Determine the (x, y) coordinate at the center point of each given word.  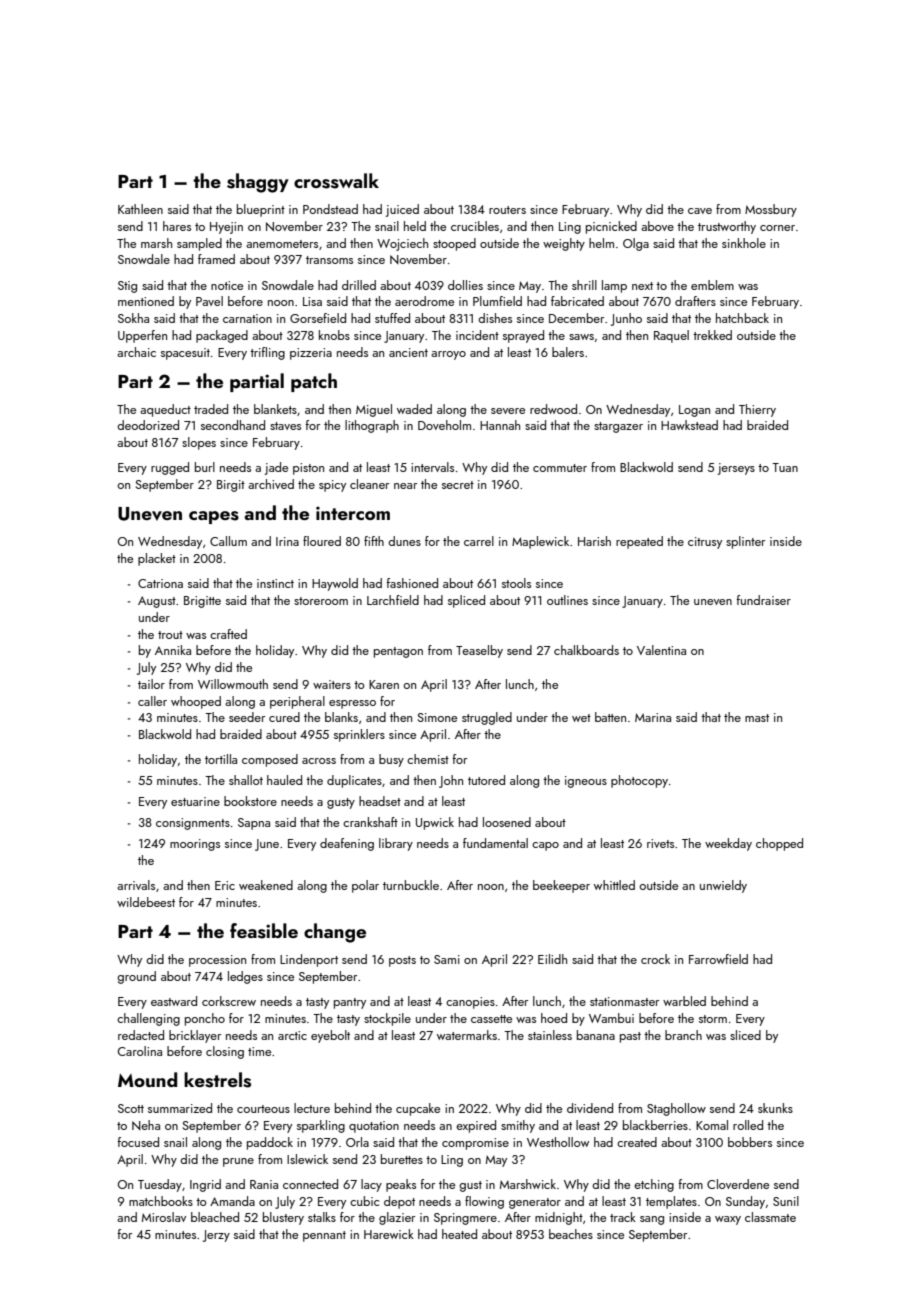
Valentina (661, 650)
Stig (127, 287)
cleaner (369, 484)
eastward (174, 1001)
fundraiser (764, 600)
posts (402, 961)
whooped (196, 702)
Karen (384, 684)
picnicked (611, 227)
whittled (614, 885)
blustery (283, 1218)
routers (507, 210)
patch (314, 382)
